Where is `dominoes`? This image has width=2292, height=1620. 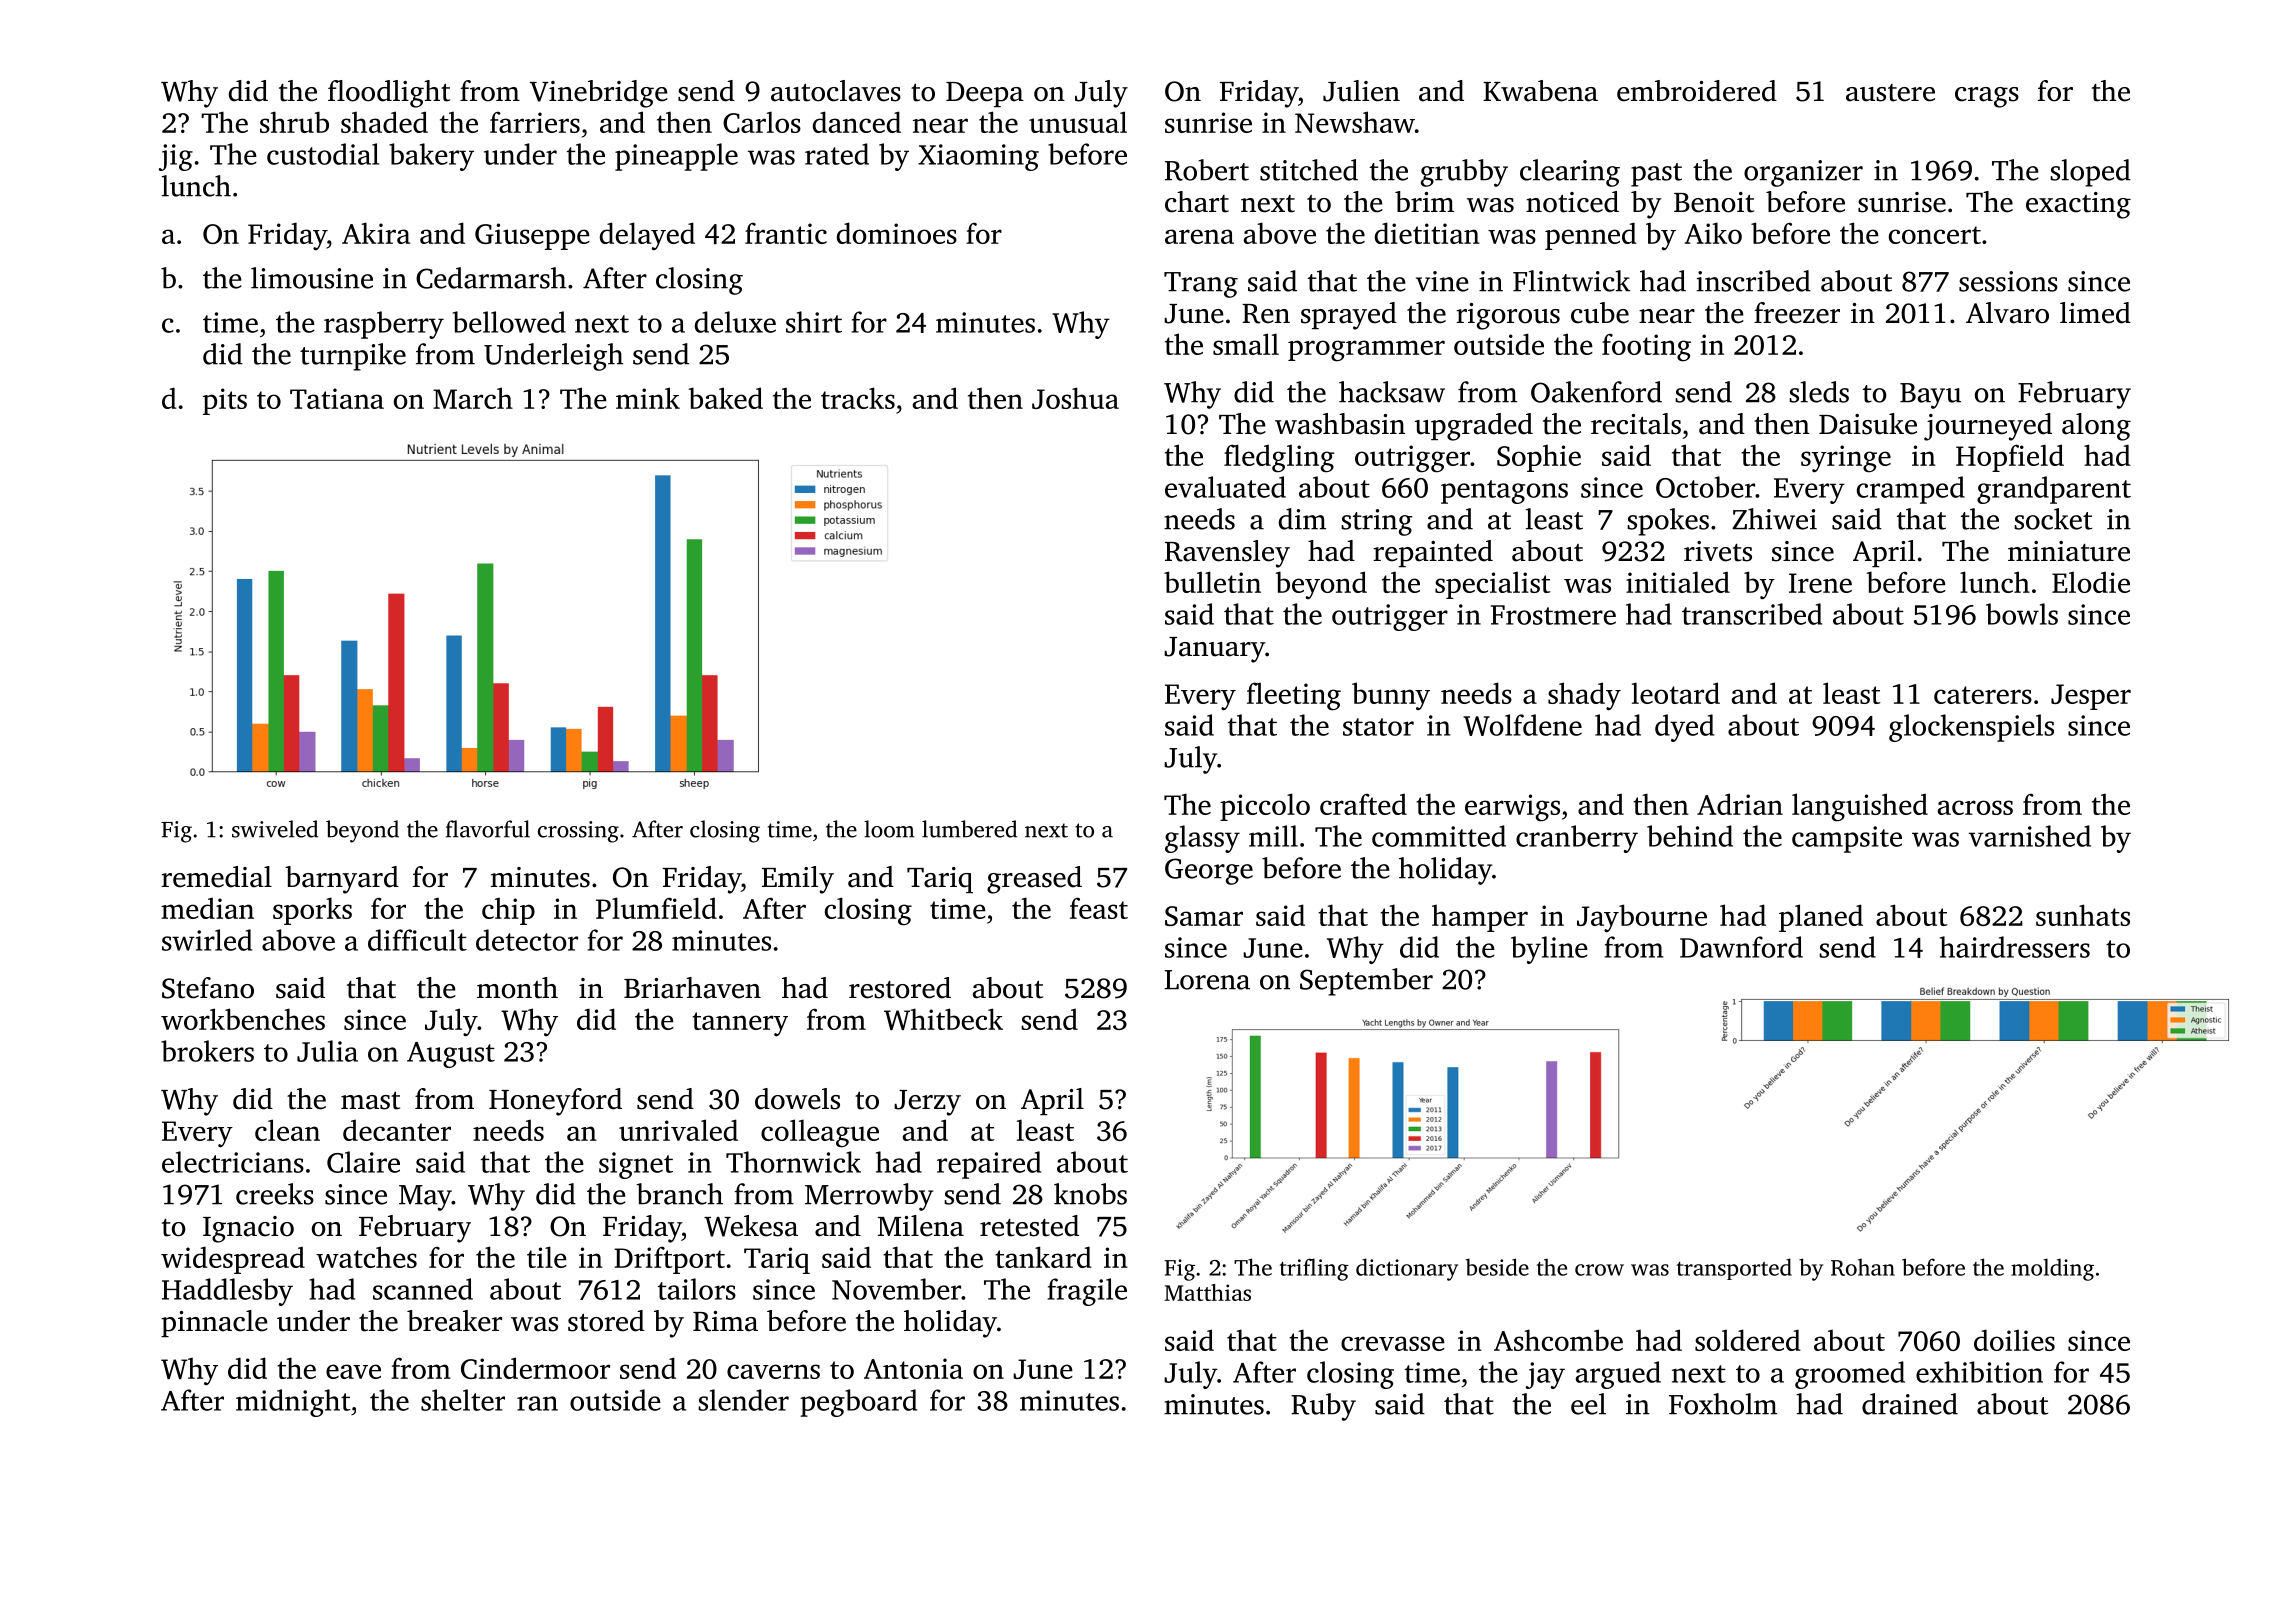 dominoes is located at coordinates (897, 233).
